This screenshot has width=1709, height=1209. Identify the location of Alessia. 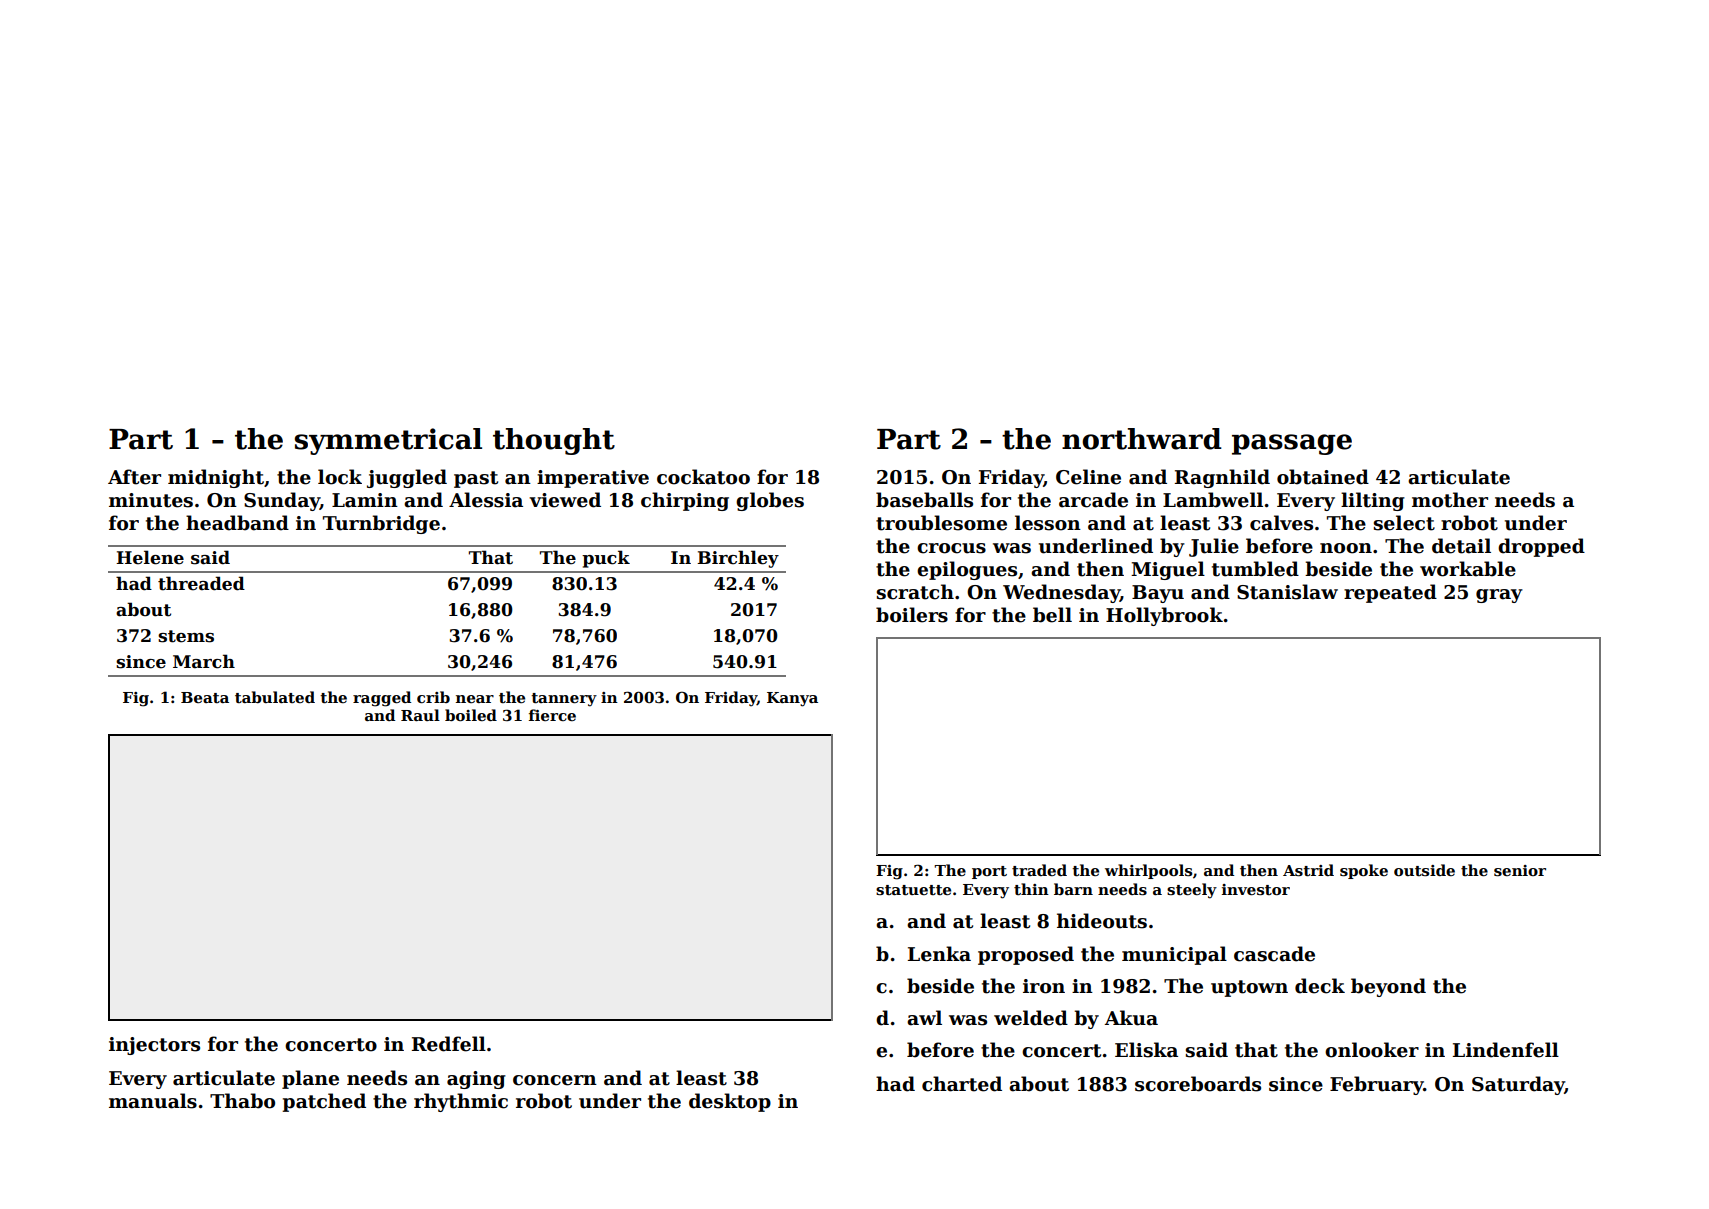
(486, 500).
